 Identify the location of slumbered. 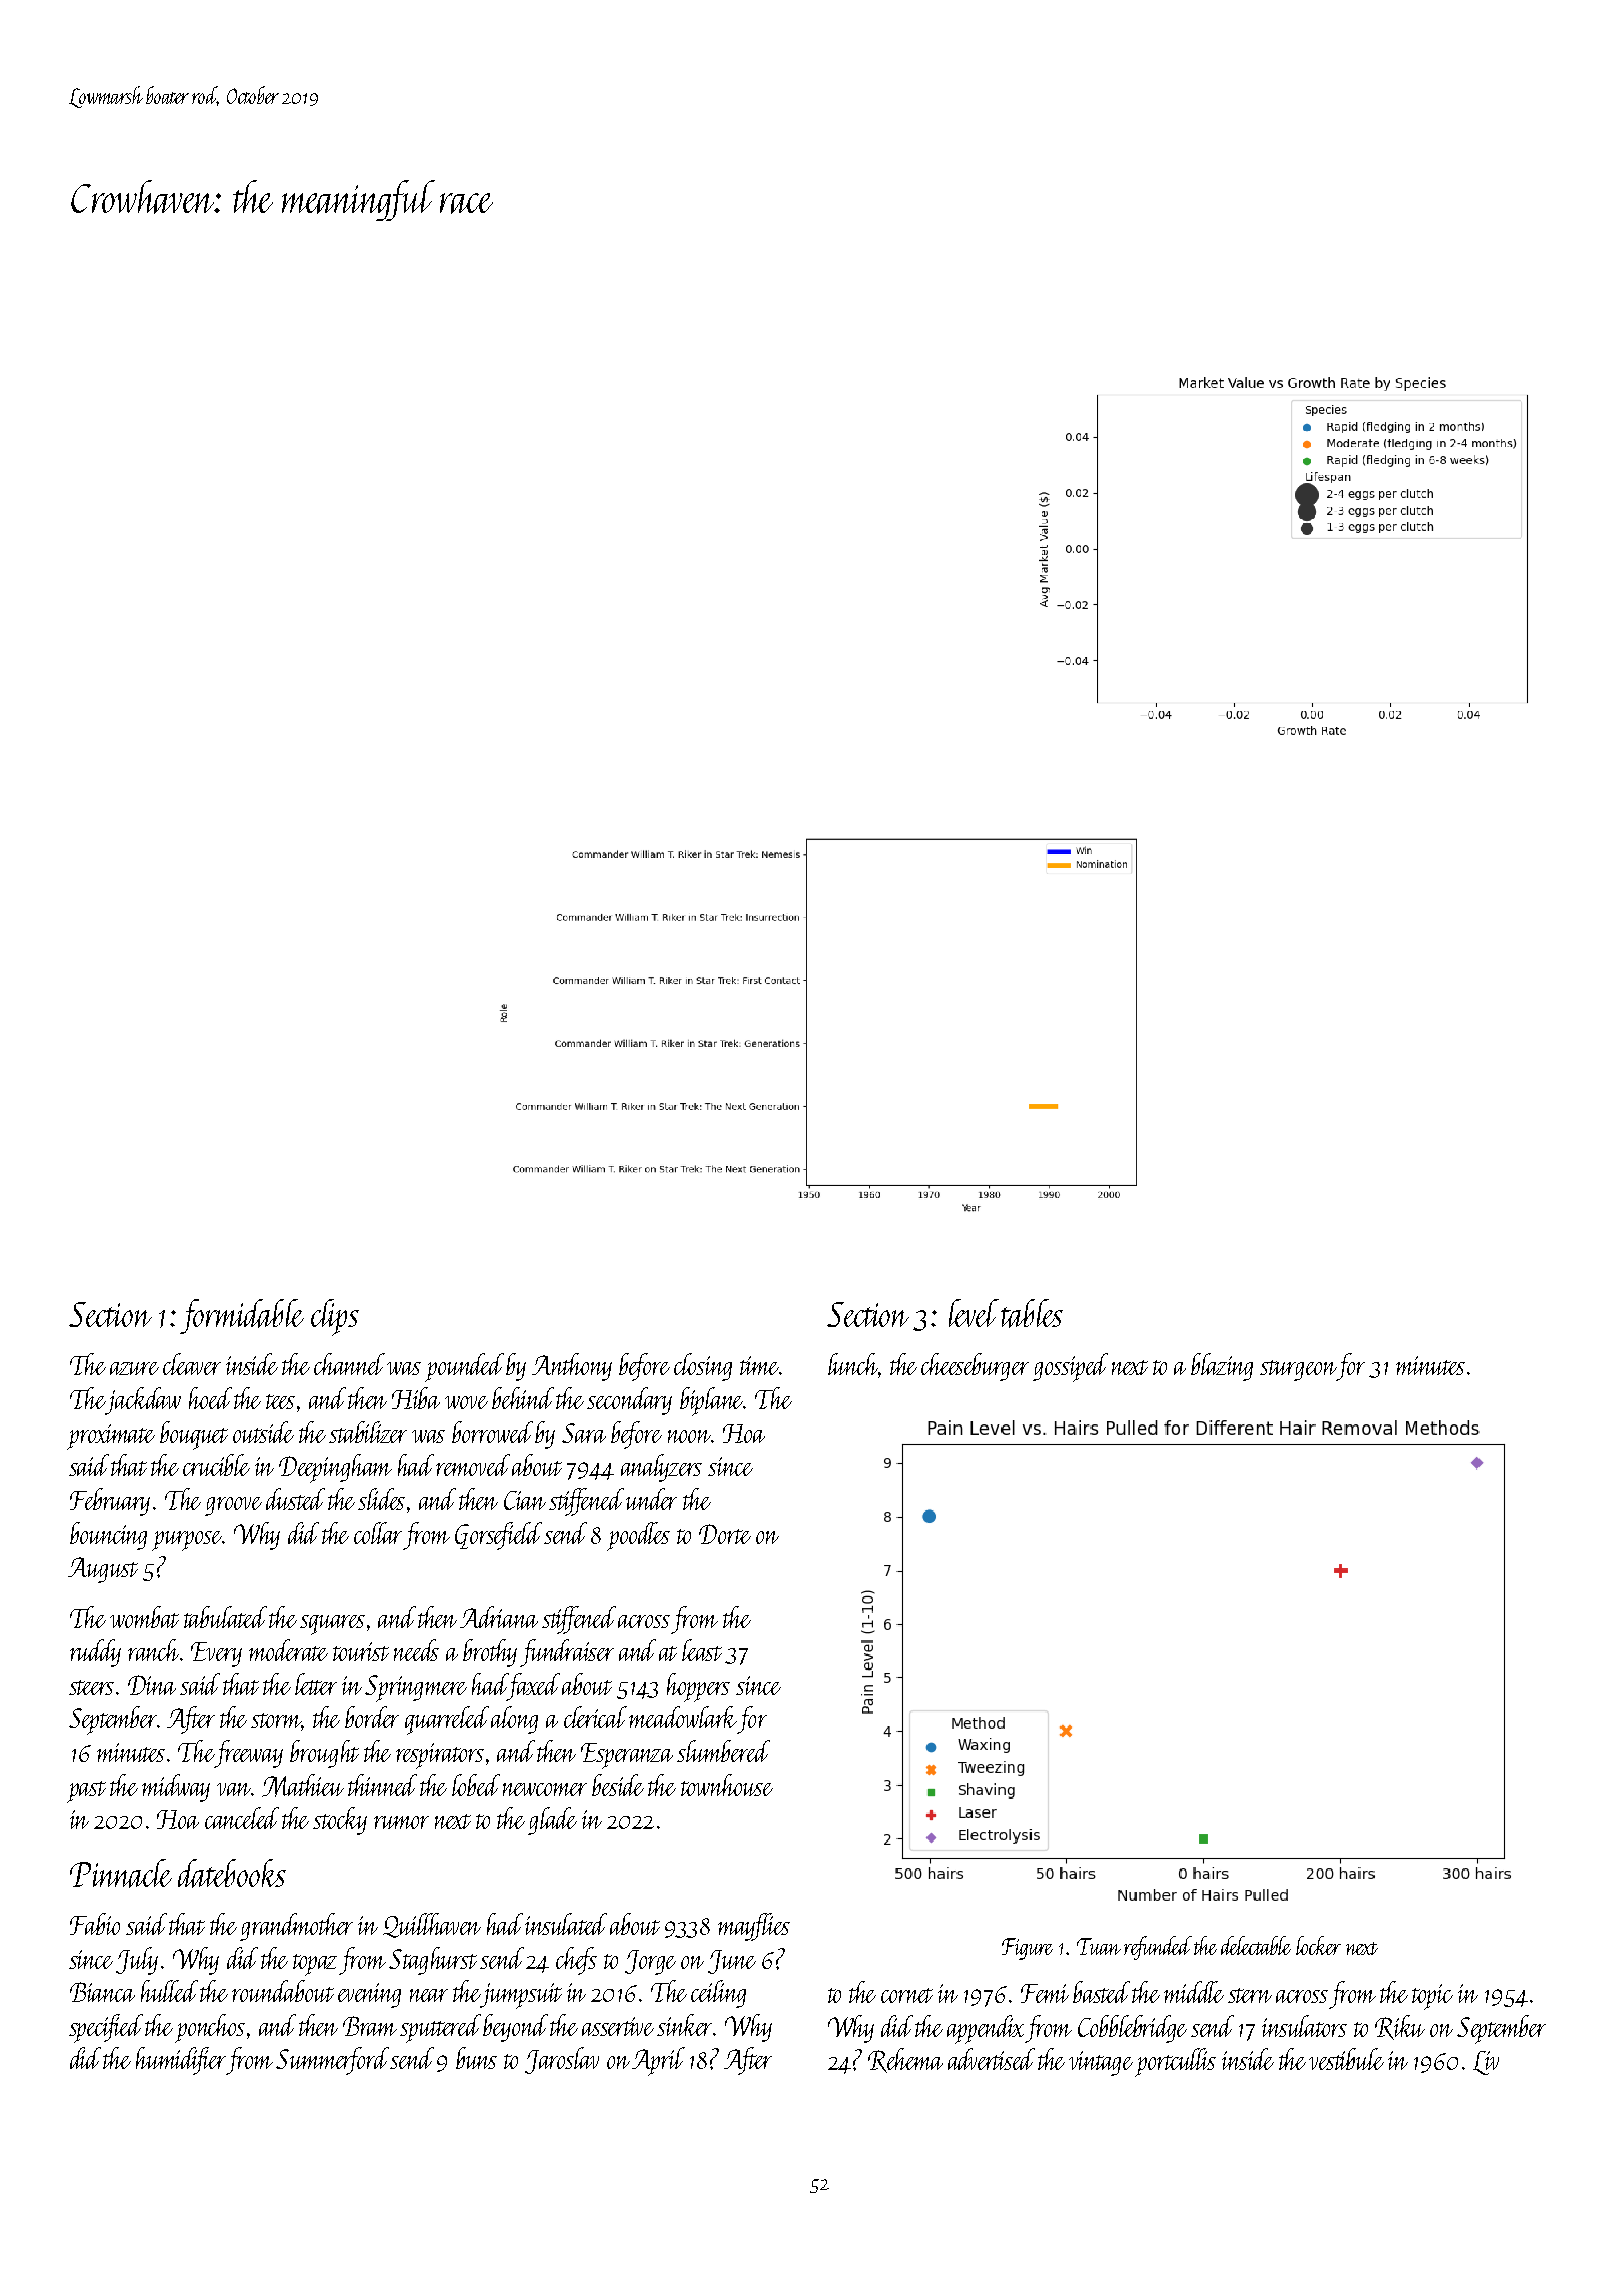
(723, 1751).
